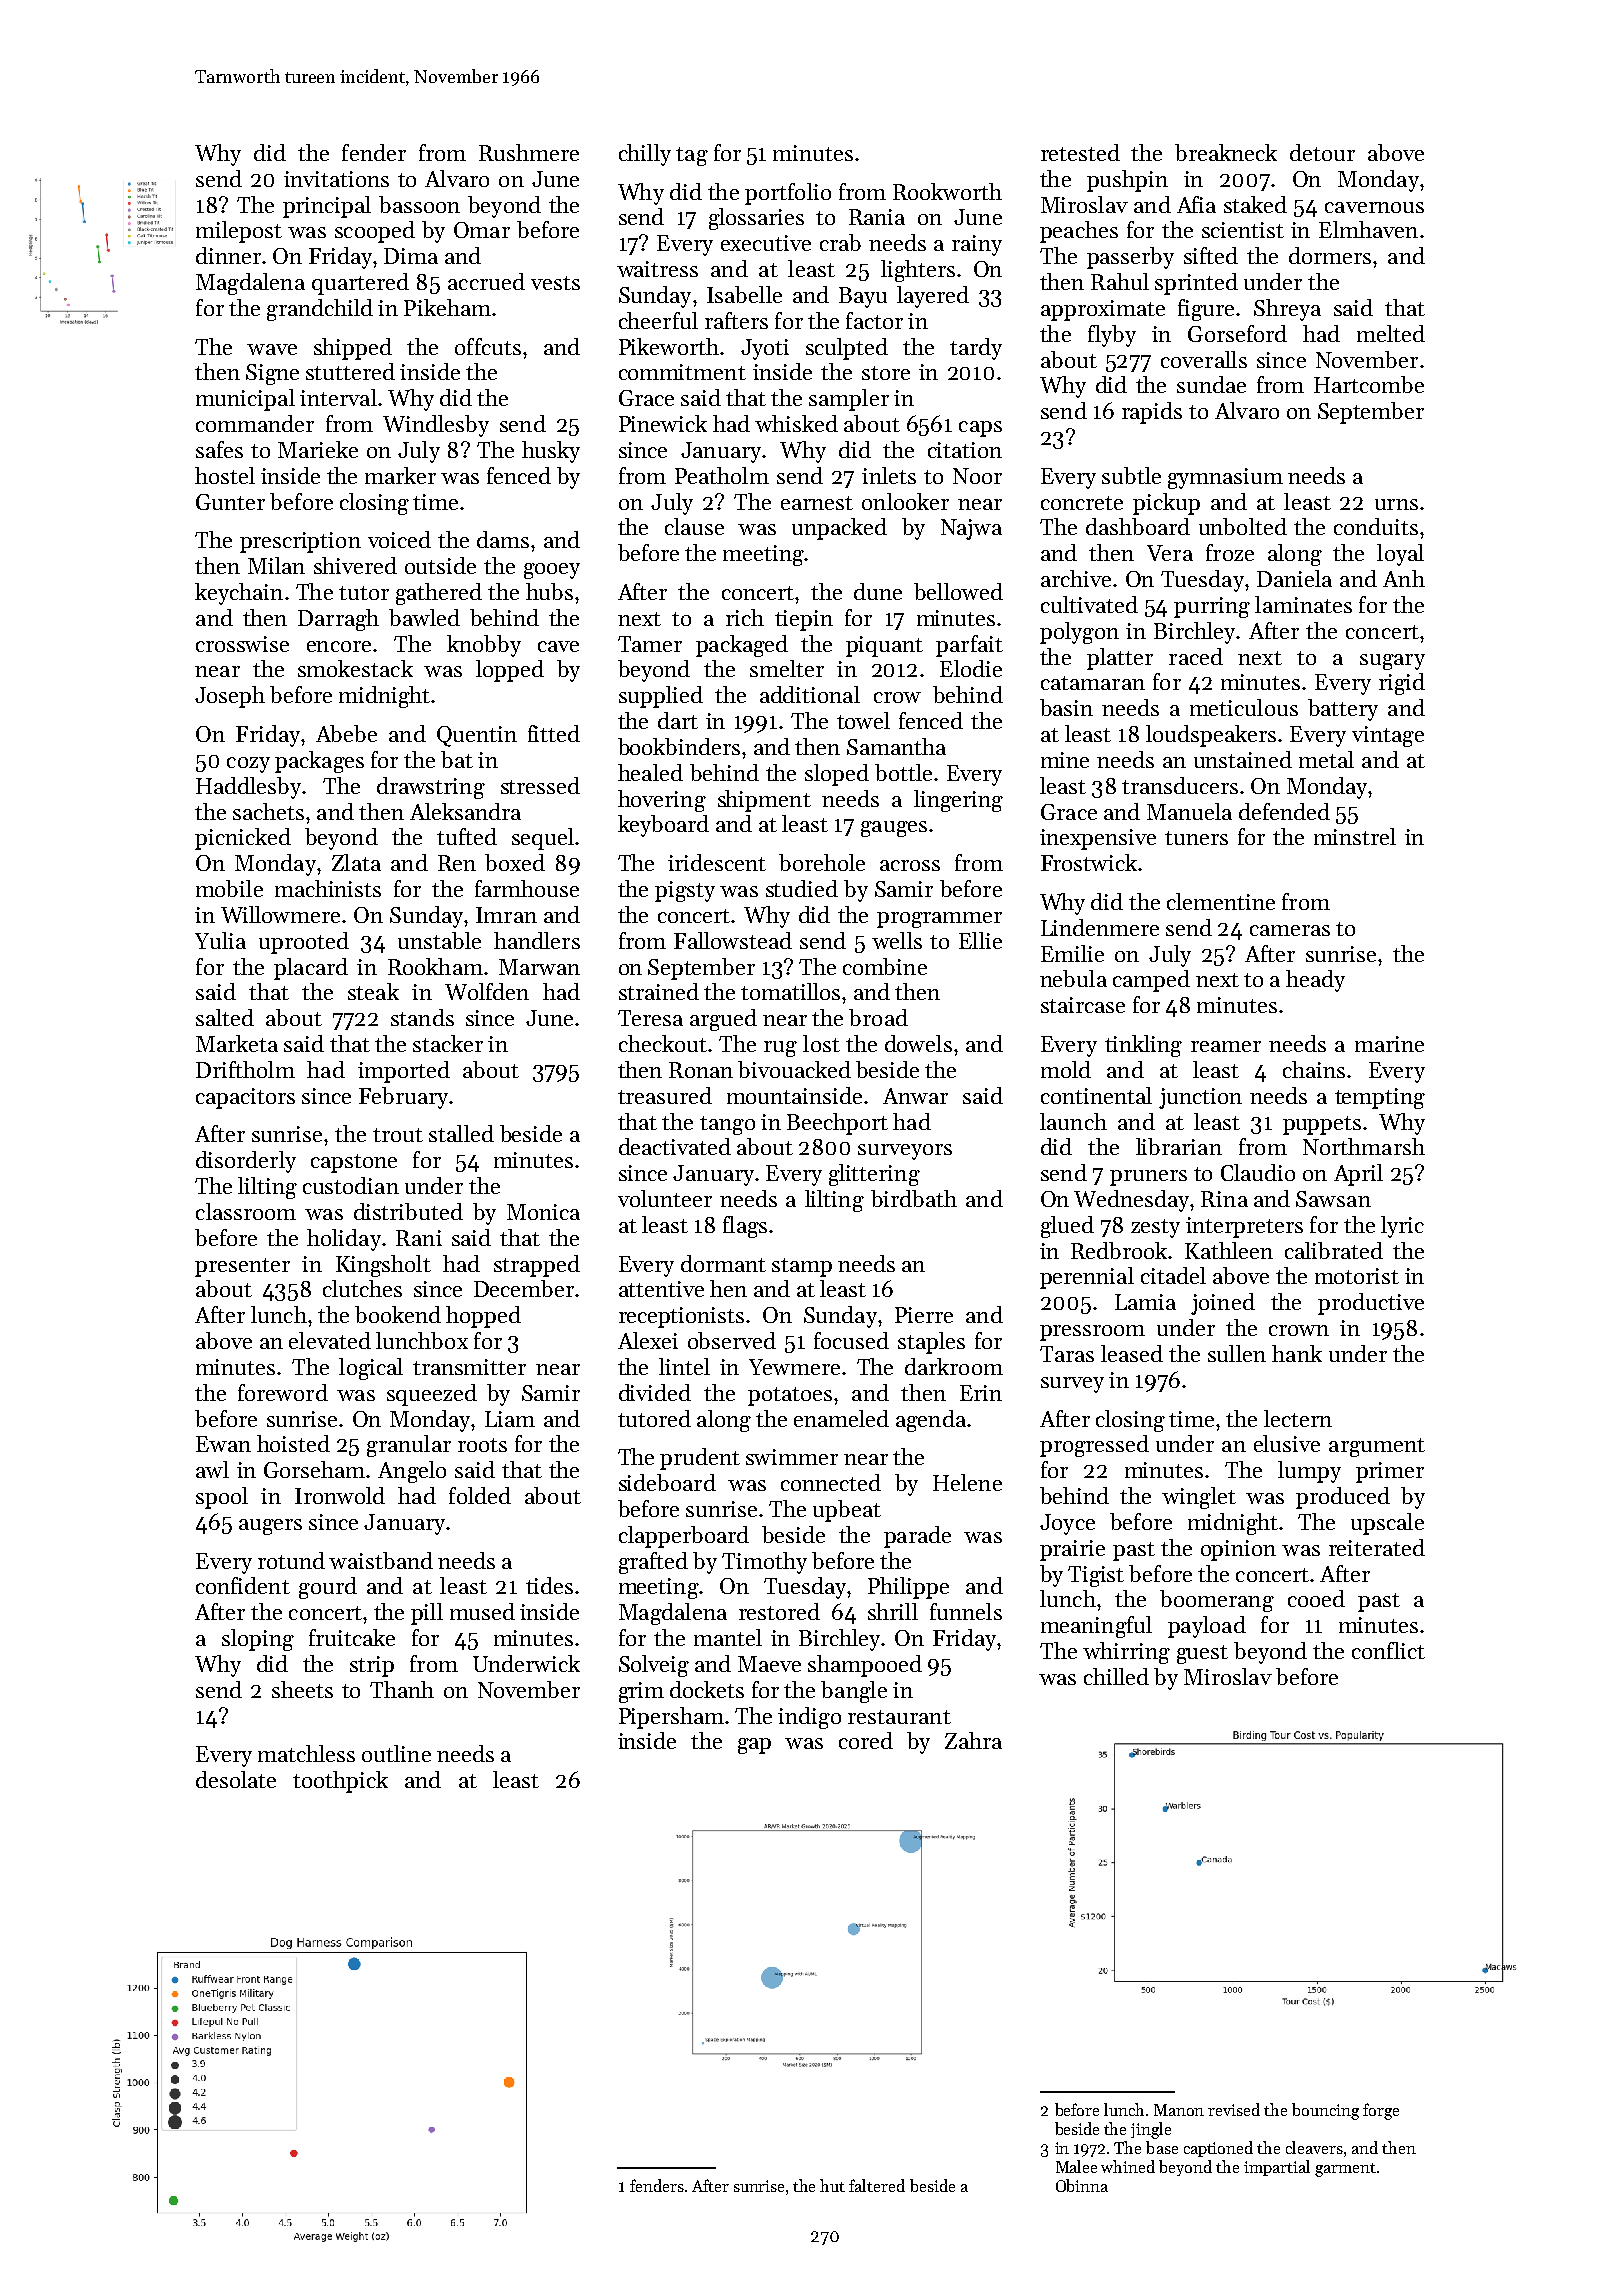  I want to click on Fallowstead, so click(733, 940).
